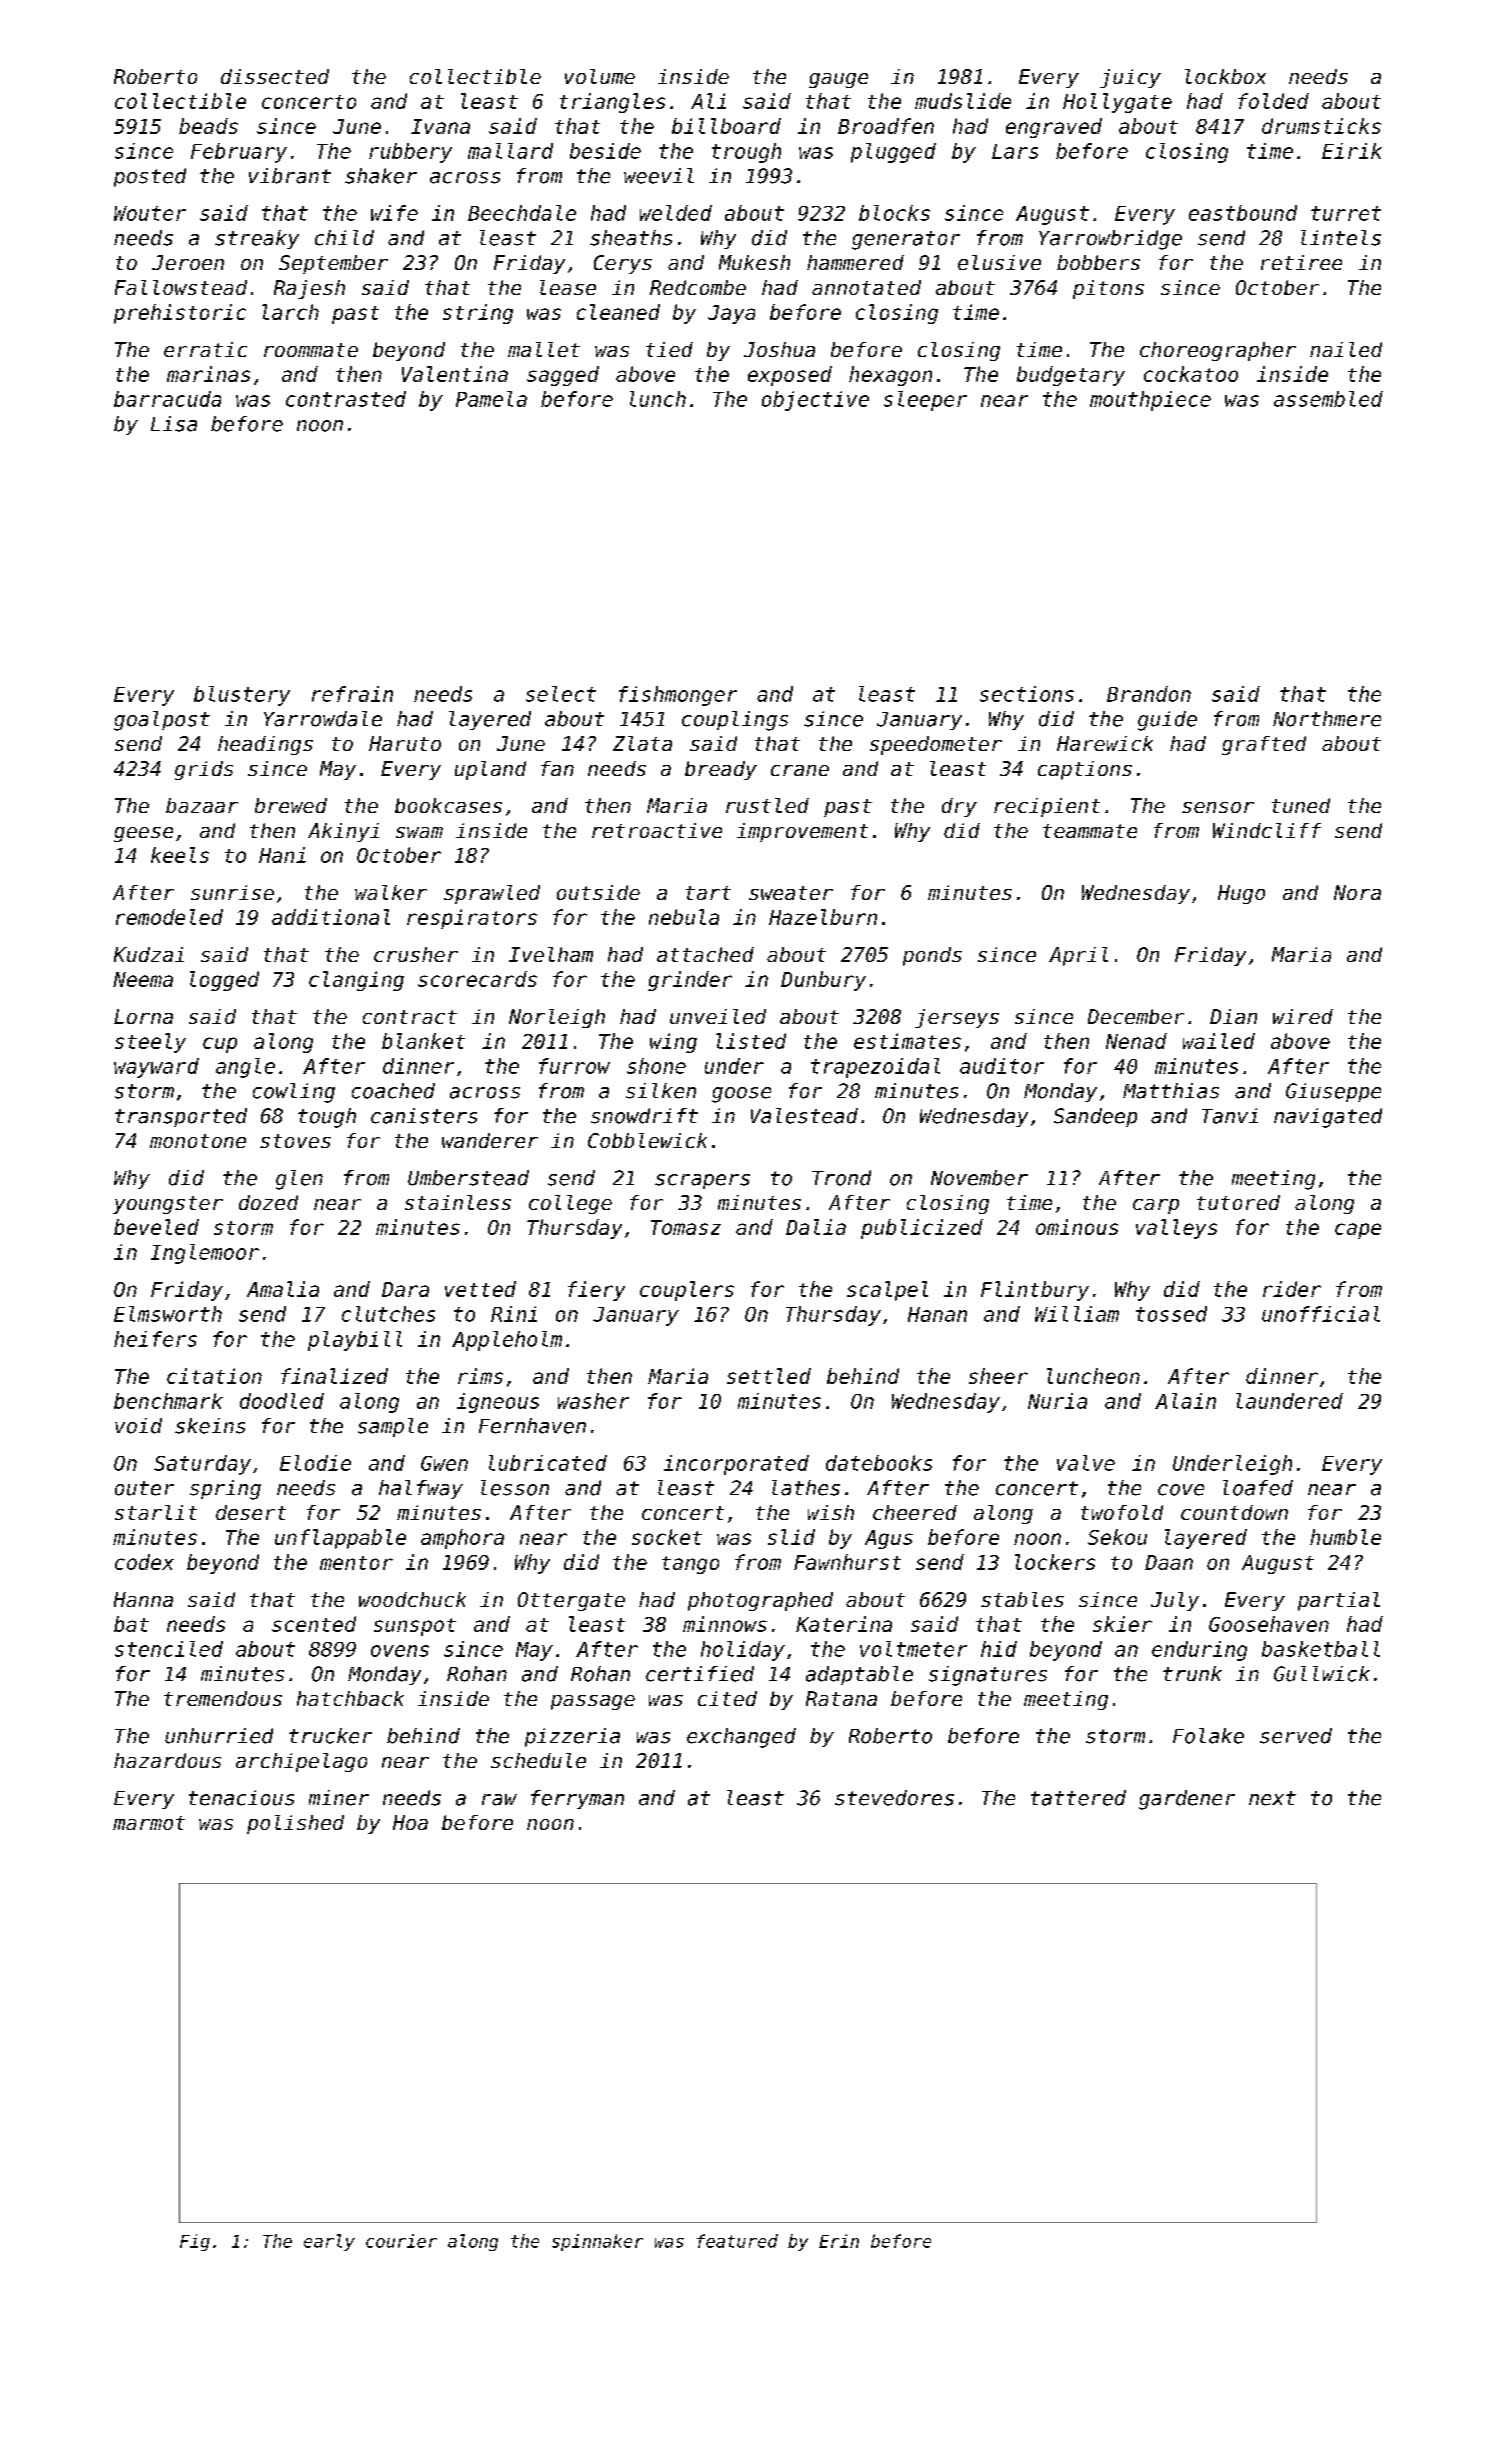  What do you see at coordinates (1341, 238) in the document?
I see `lintels` at bounding box center [1341, 238].
